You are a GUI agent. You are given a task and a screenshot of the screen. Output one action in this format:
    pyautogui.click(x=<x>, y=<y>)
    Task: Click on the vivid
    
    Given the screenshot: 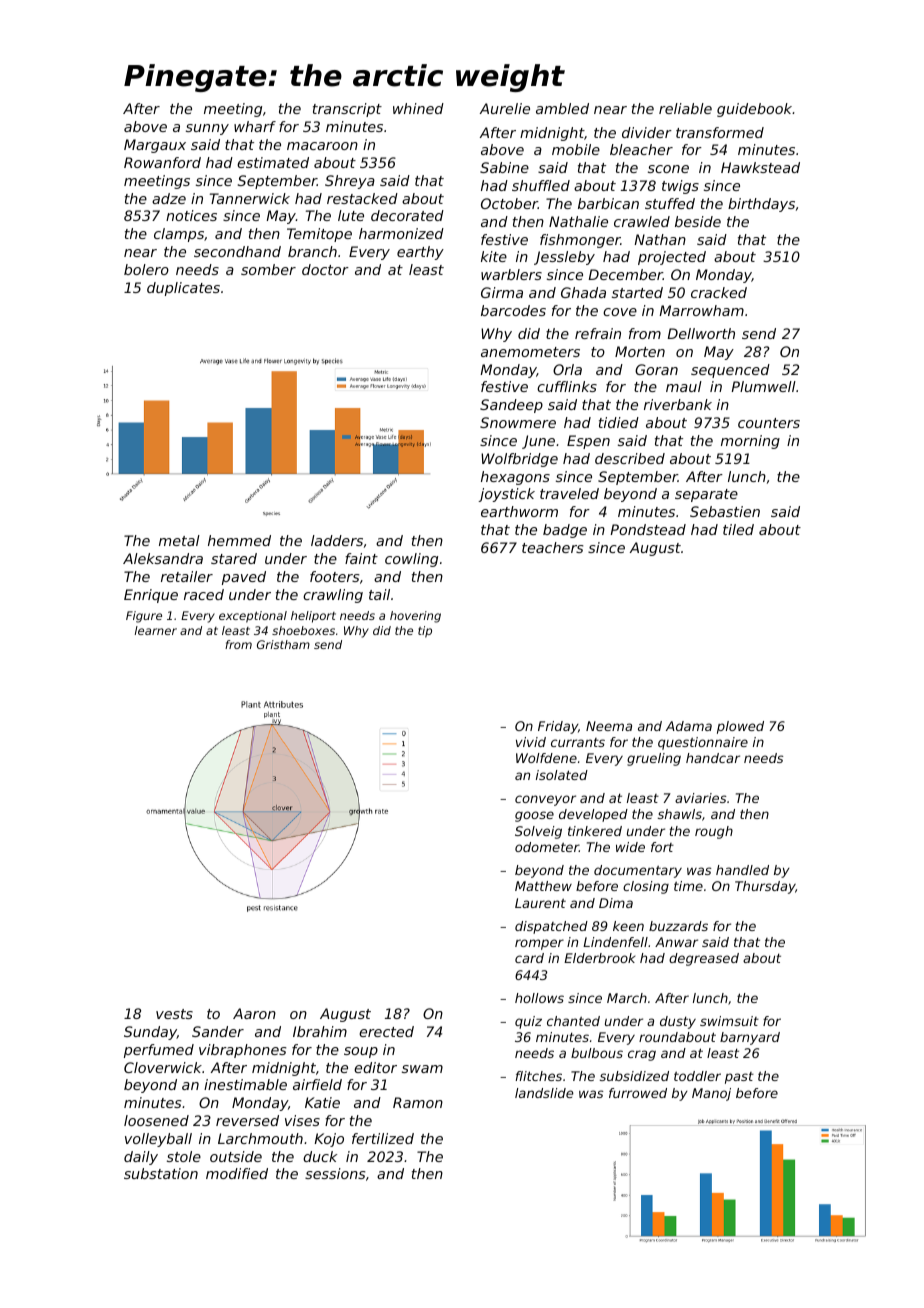 What is the action you would take?
    pyautogui.click(x=531, y=742)
